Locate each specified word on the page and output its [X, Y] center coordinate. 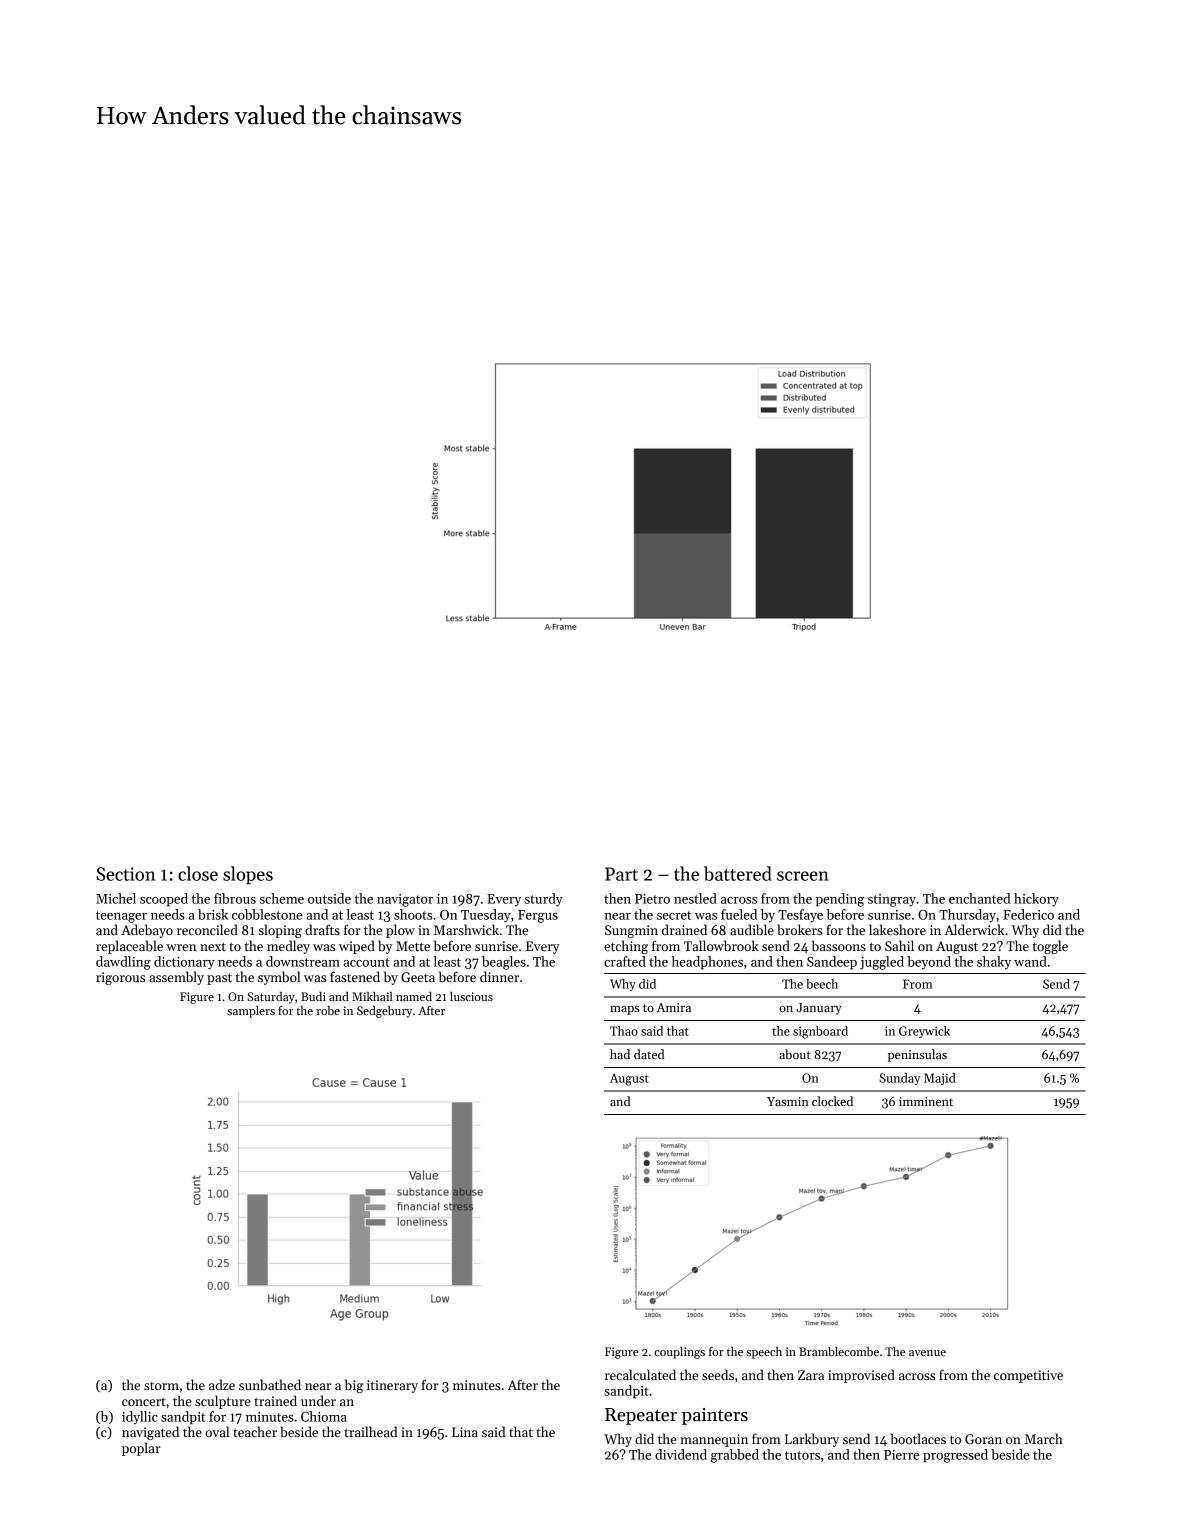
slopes [248, 875]
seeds [718, 1374]
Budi [313, 996]
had [620, 1054]
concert [144, 1402]
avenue [927, 1353]
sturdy [544, 900]
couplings [679, 1353]
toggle [1050, 947]
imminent [926, 1101]
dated [649, 1054]
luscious [471, 996]
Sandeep [832, 963]
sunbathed [270, 1384]
